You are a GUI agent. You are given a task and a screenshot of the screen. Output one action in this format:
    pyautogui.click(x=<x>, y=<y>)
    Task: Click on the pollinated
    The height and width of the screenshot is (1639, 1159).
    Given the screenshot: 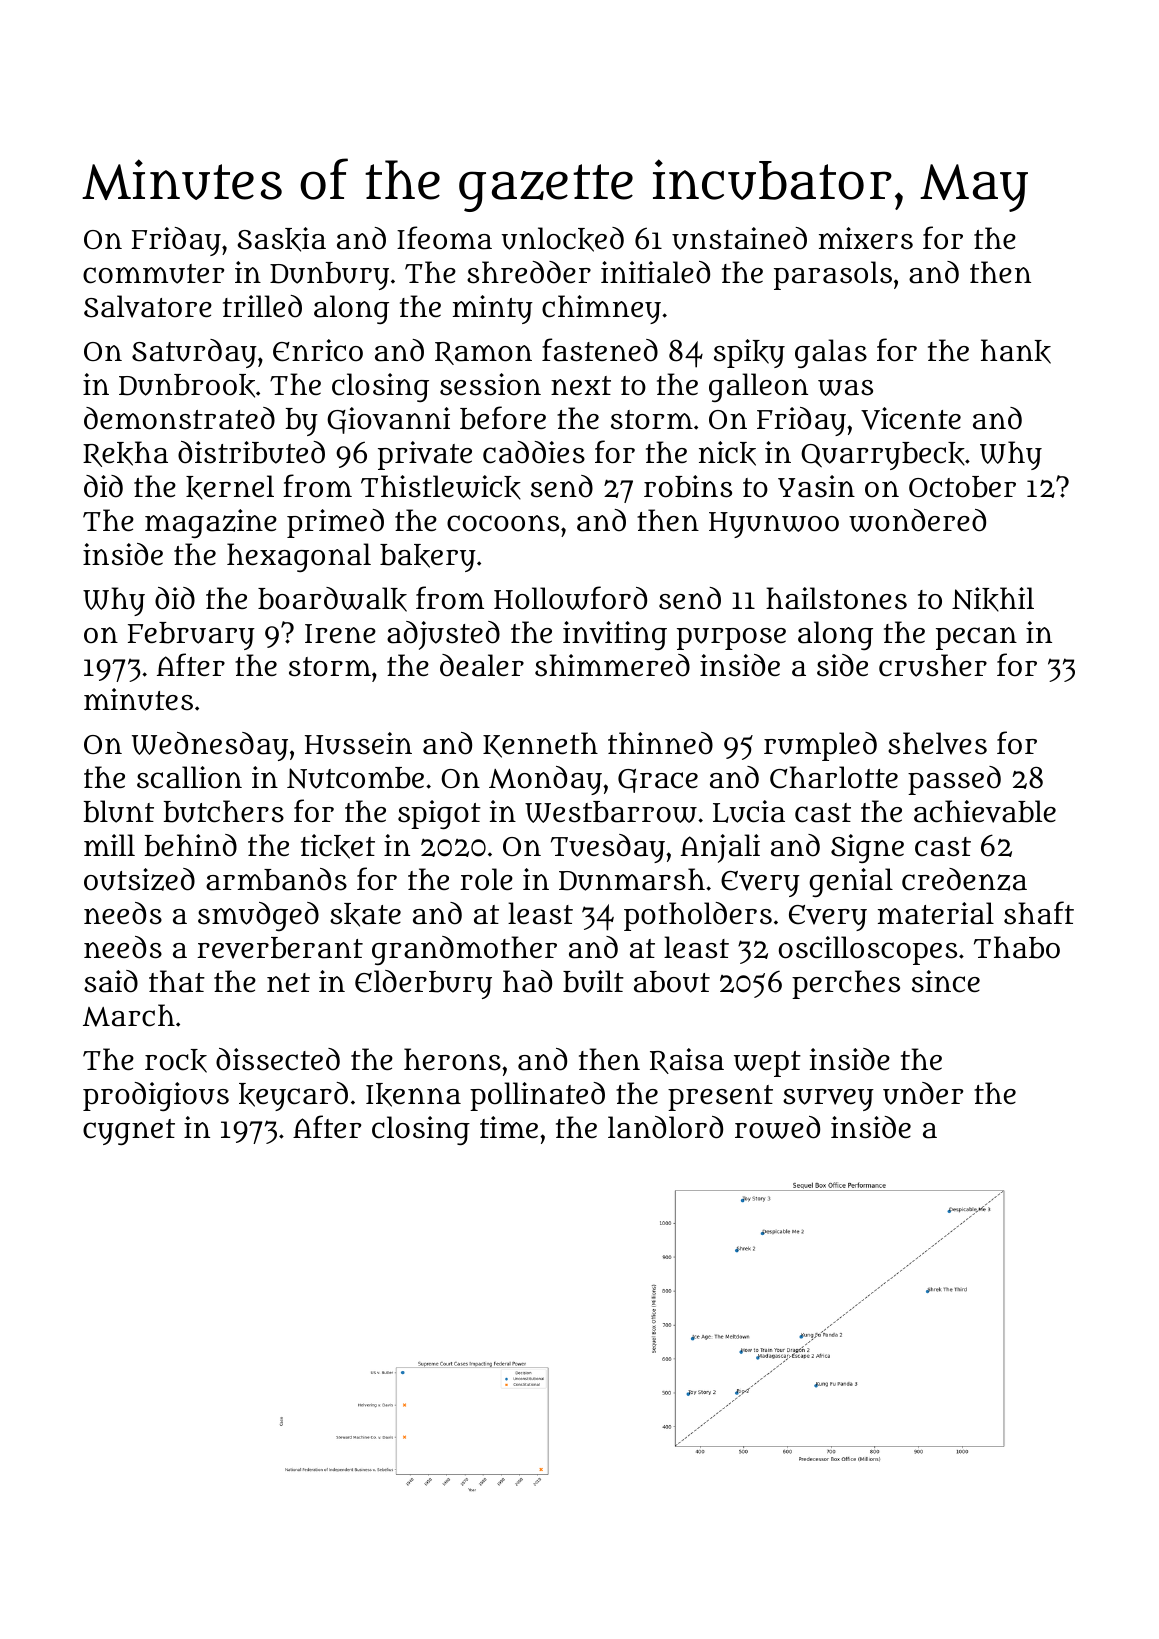 What is the action you would take?
    pyautogui.click(x=537, y=1096)
